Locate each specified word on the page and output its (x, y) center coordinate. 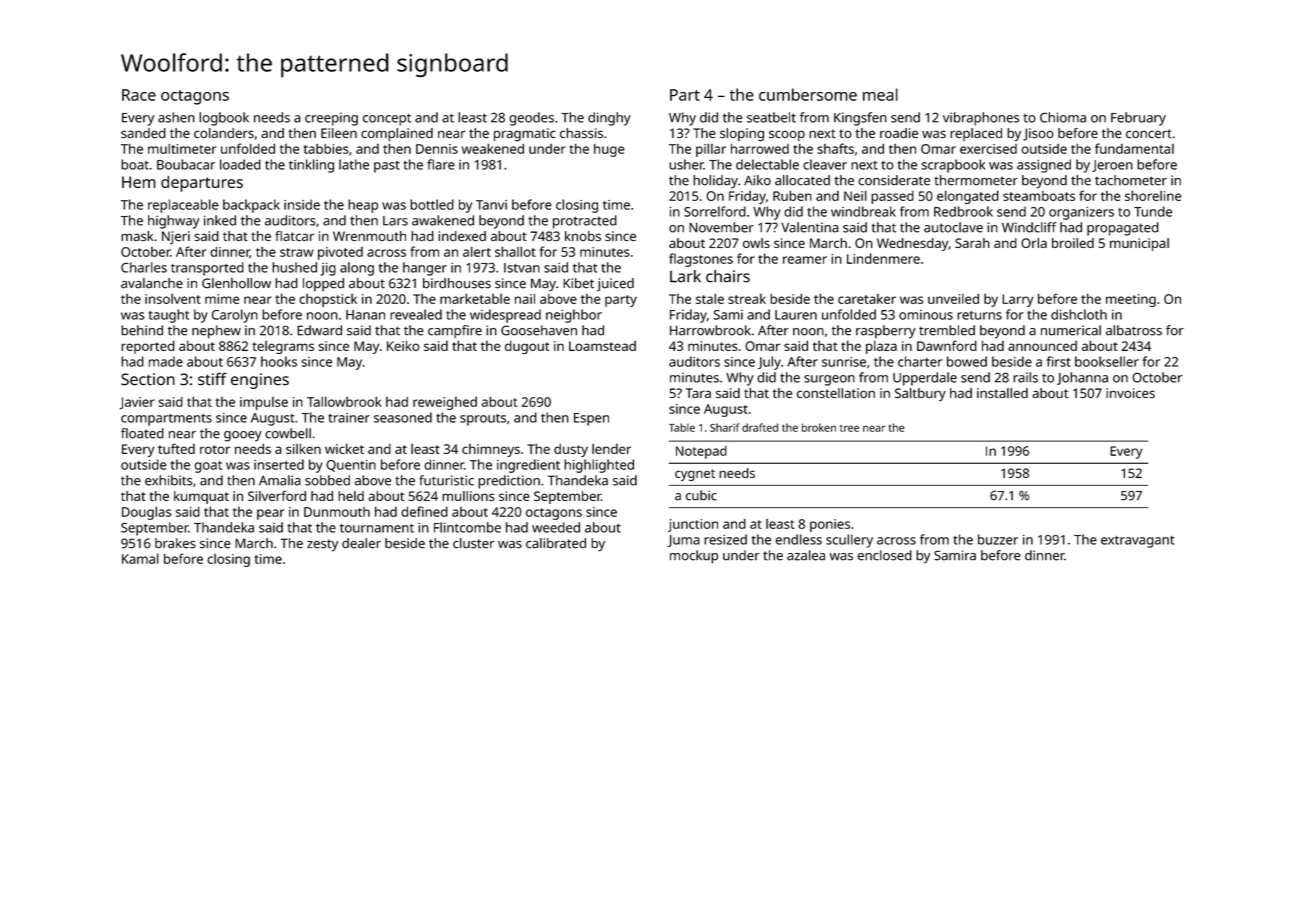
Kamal (140, 558)
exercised (988, 149)
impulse (264, 403)
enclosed (885, 555)
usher (686, 164)
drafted (760, 427)
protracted (585, 222)
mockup (694, 557)
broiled (1073, 243)
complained (397, 134)
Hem (139, 182)
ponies (830, 525)
